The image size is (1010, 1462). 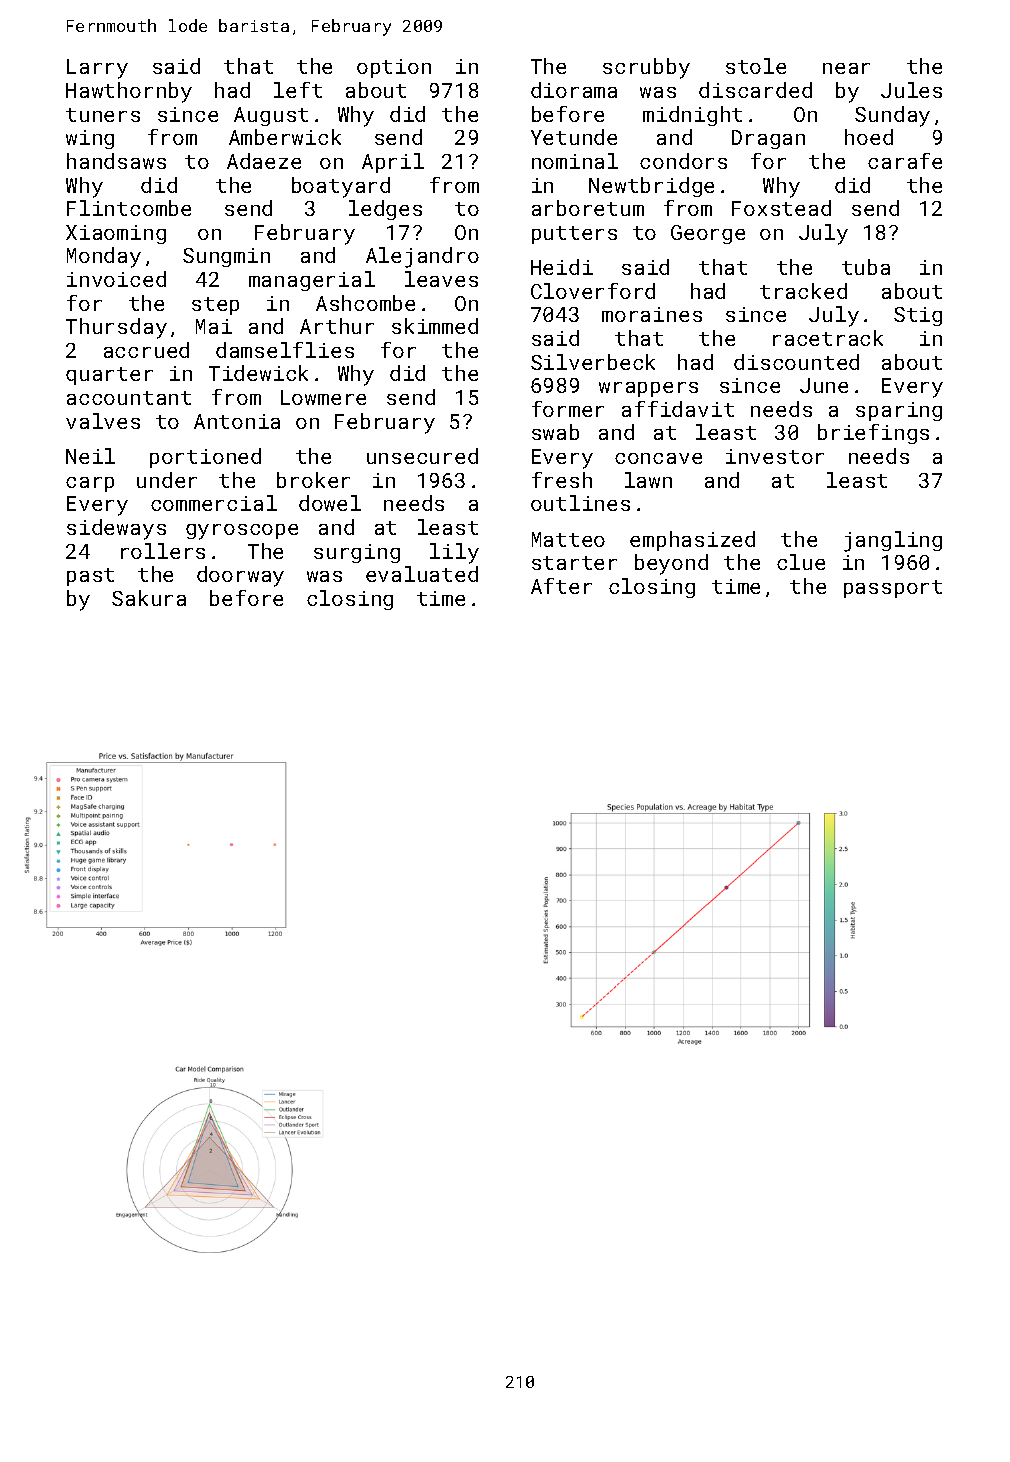 I want to click on arboretum, so click(x=588, y=208).
